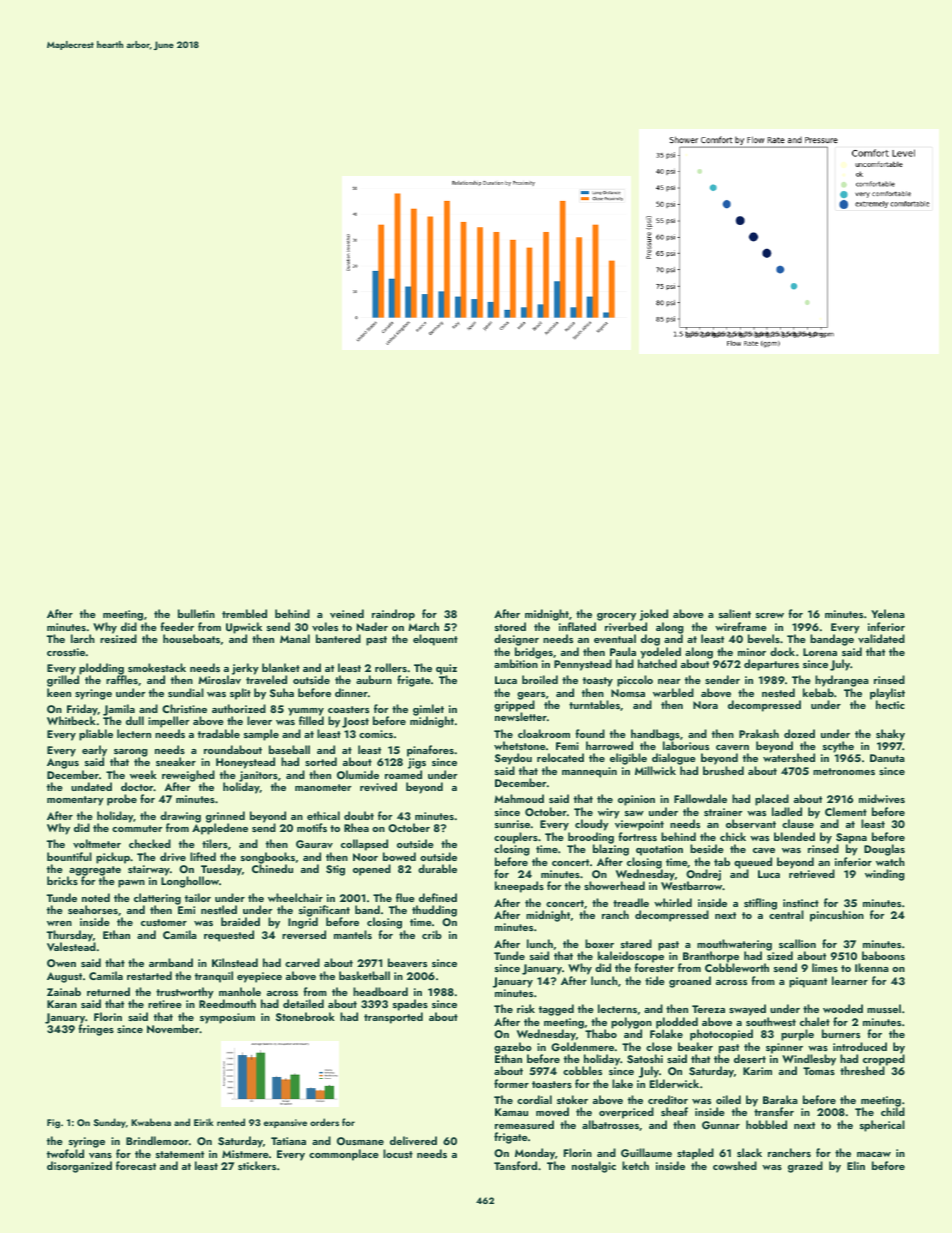 This document has width=952, height=1233. What do you see at coordinates (96, 1030) in the document?
I see `fringes` at bounding box center [96, 1030].
